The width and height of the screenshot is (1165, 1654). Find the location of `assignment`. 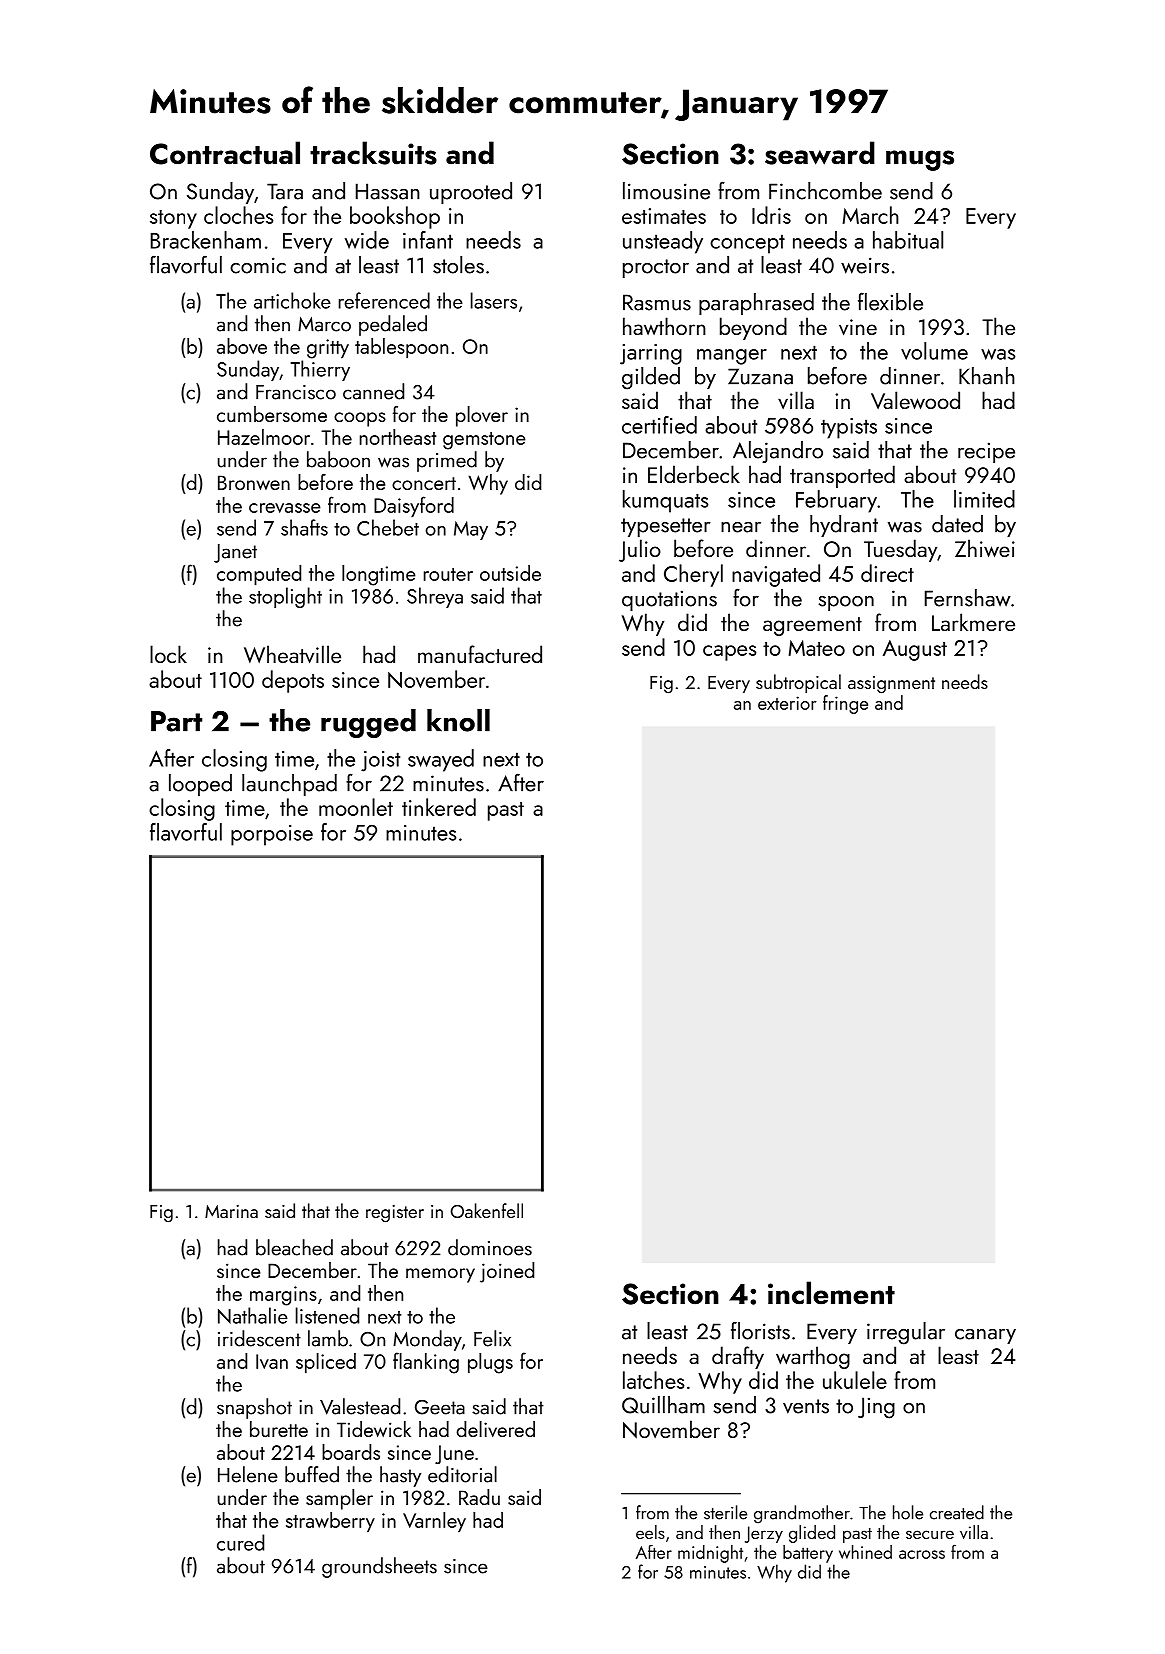

assignment is located at coordinates (891, 685).
